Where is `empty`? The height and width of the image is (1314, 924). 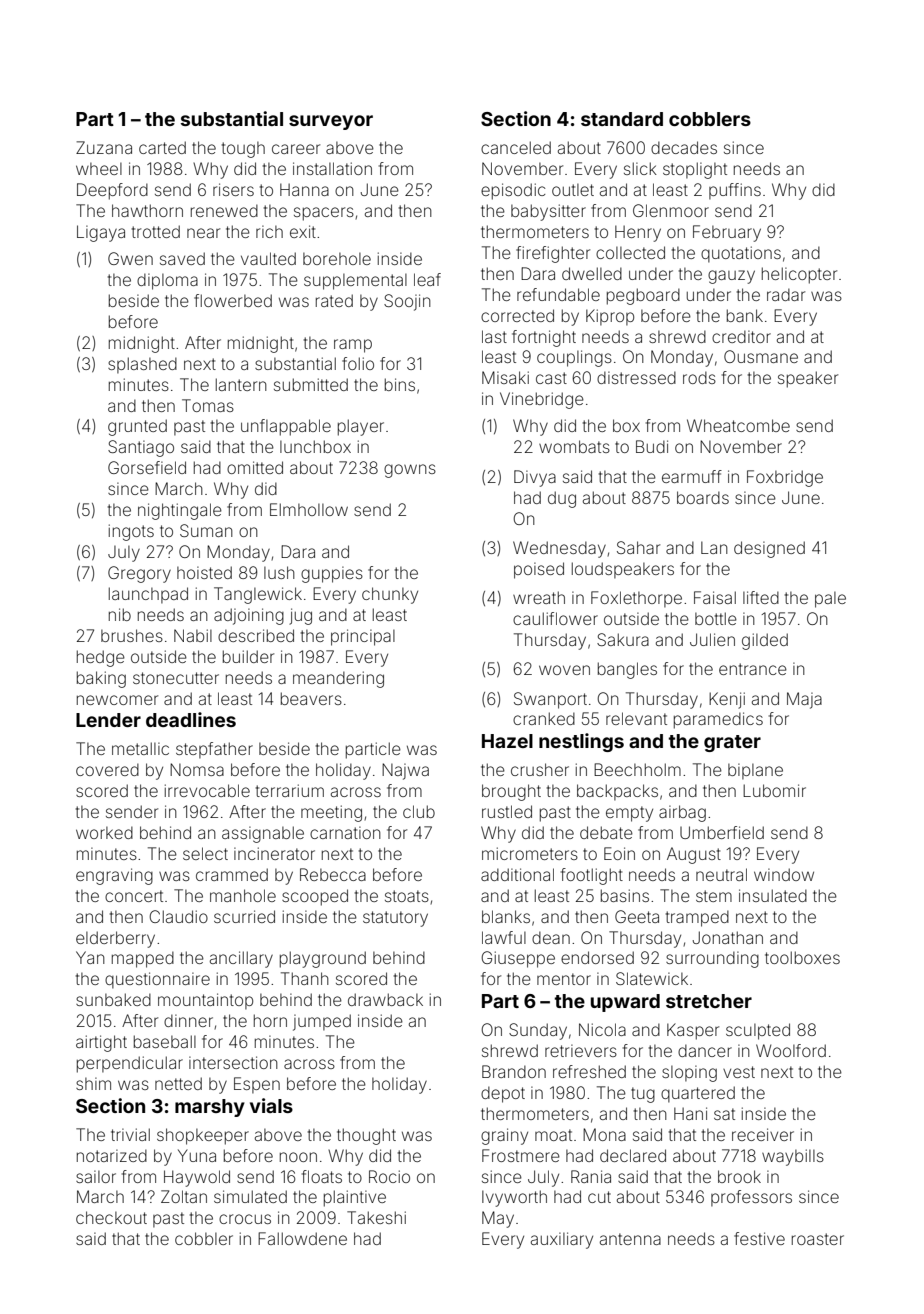 empty is located at coordinates (629, 814).
